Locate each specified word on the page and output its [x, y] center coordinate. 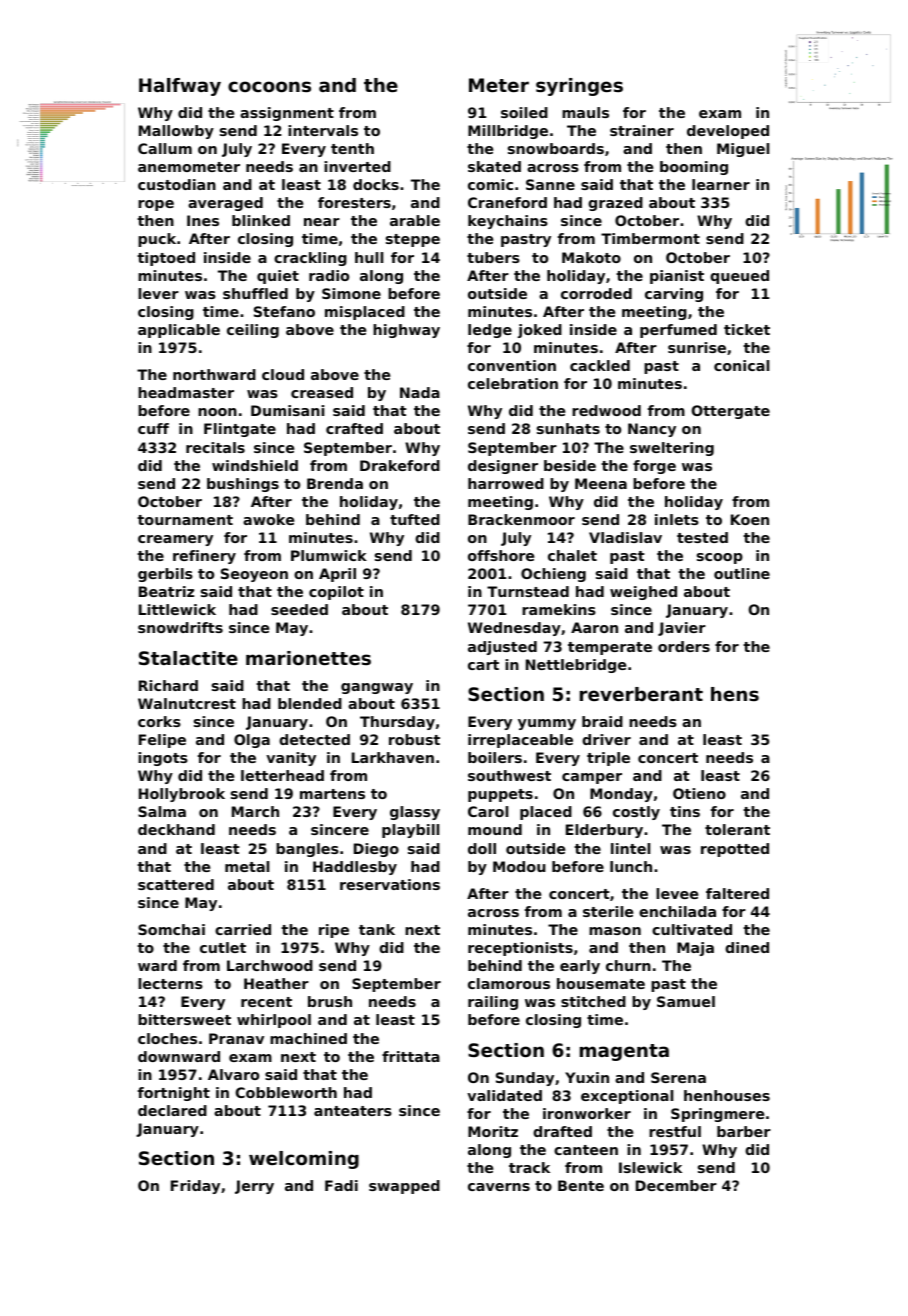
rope [156, 205]
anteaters [353, 1111]
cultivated [692, 929]
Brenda [335, 483]
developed [728, 132]
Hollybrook [182, 795]
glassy [415, 813]
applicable [179, 331]
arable [415, 220]
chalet [572, 555]
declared [172, 1110]
